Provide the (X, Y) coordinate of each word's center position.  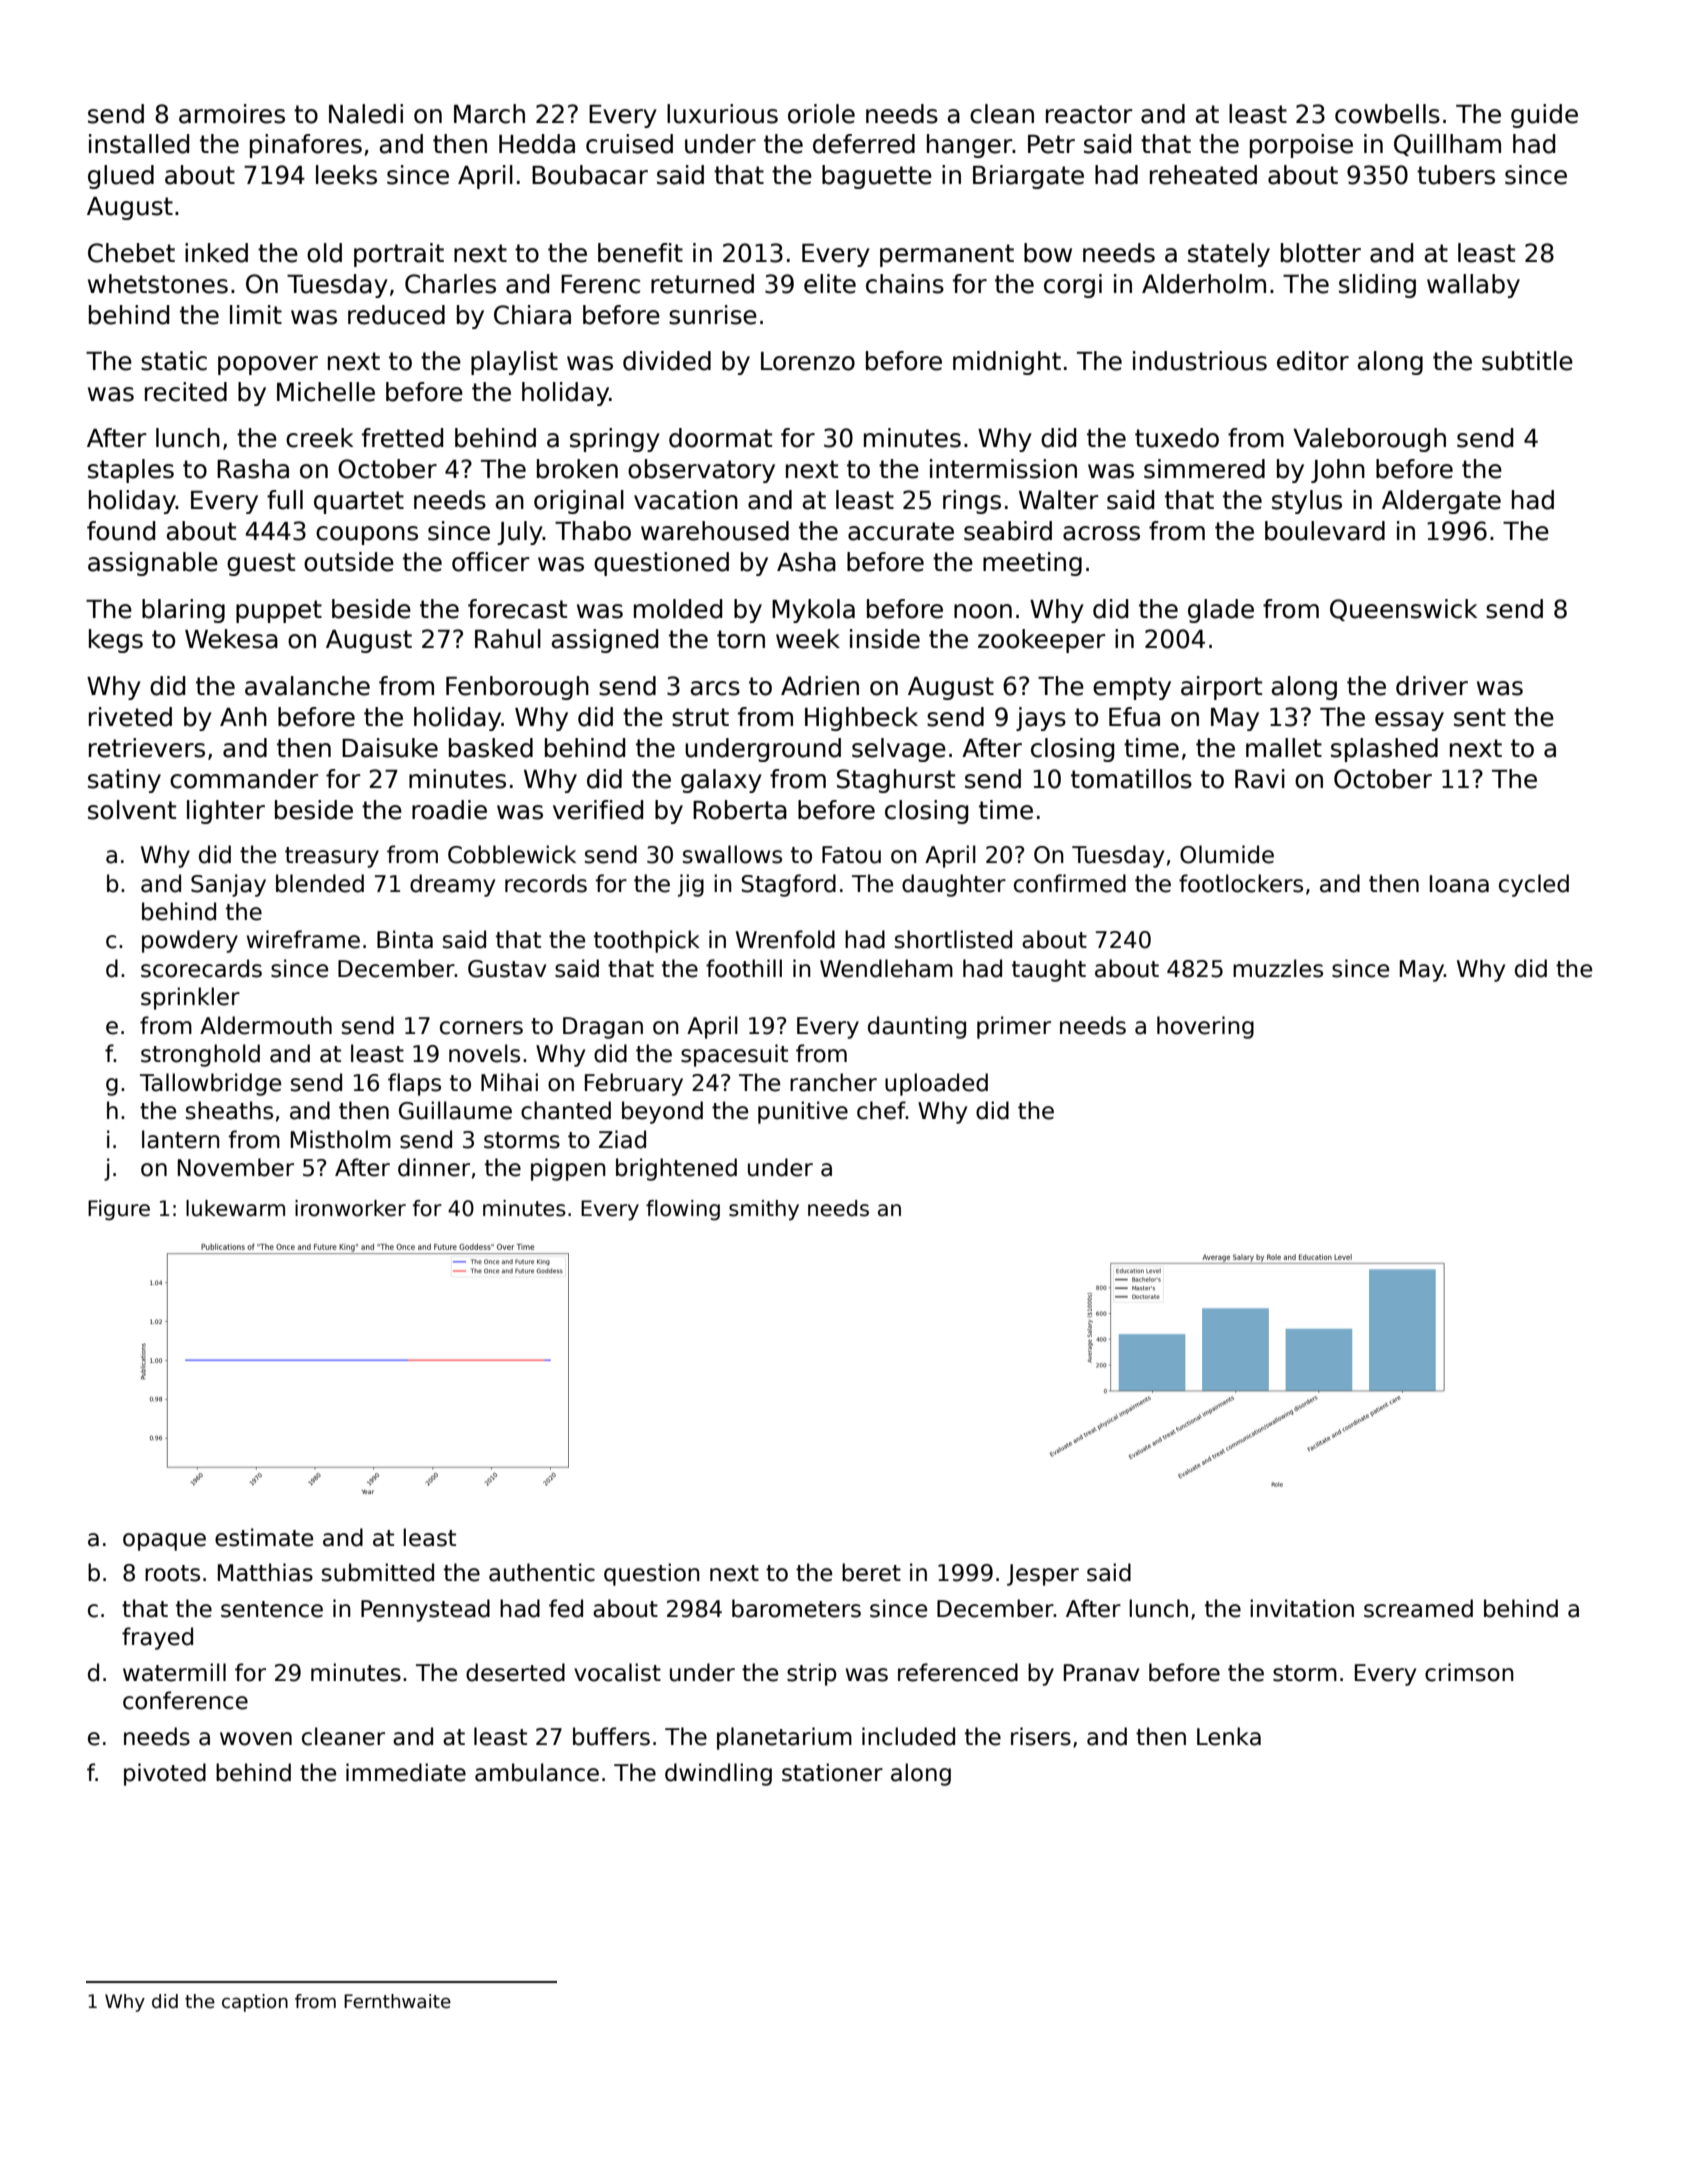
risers (1041, 1736)
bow (1048, 253)
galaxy (721, 781)
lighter (226, 812)
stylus (1307, 502)
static (174, 361)
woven (256, 1739)
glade (1221, 611)
